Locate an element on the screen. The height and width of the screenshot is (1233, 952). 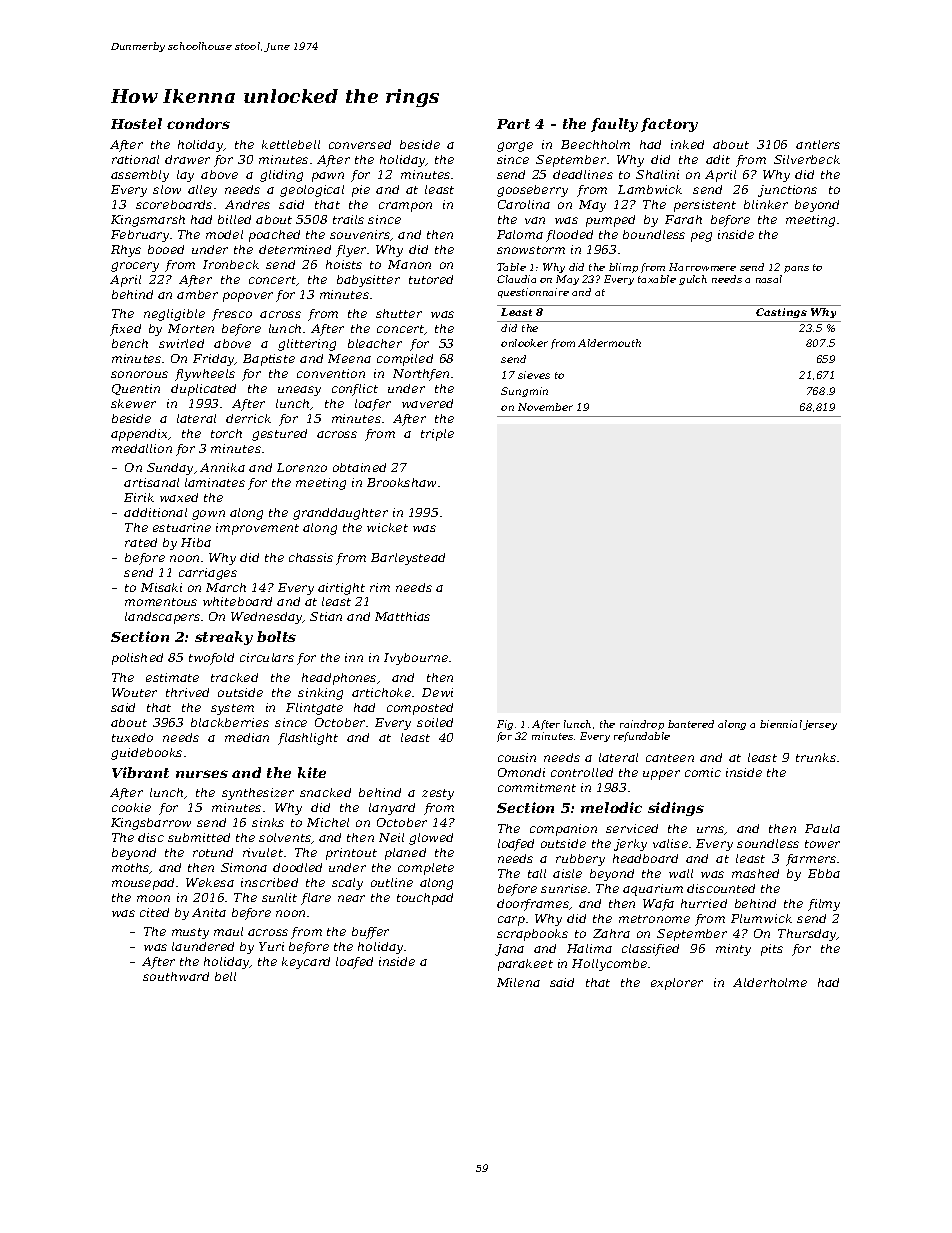
November is located at coordinates (545, 407).
